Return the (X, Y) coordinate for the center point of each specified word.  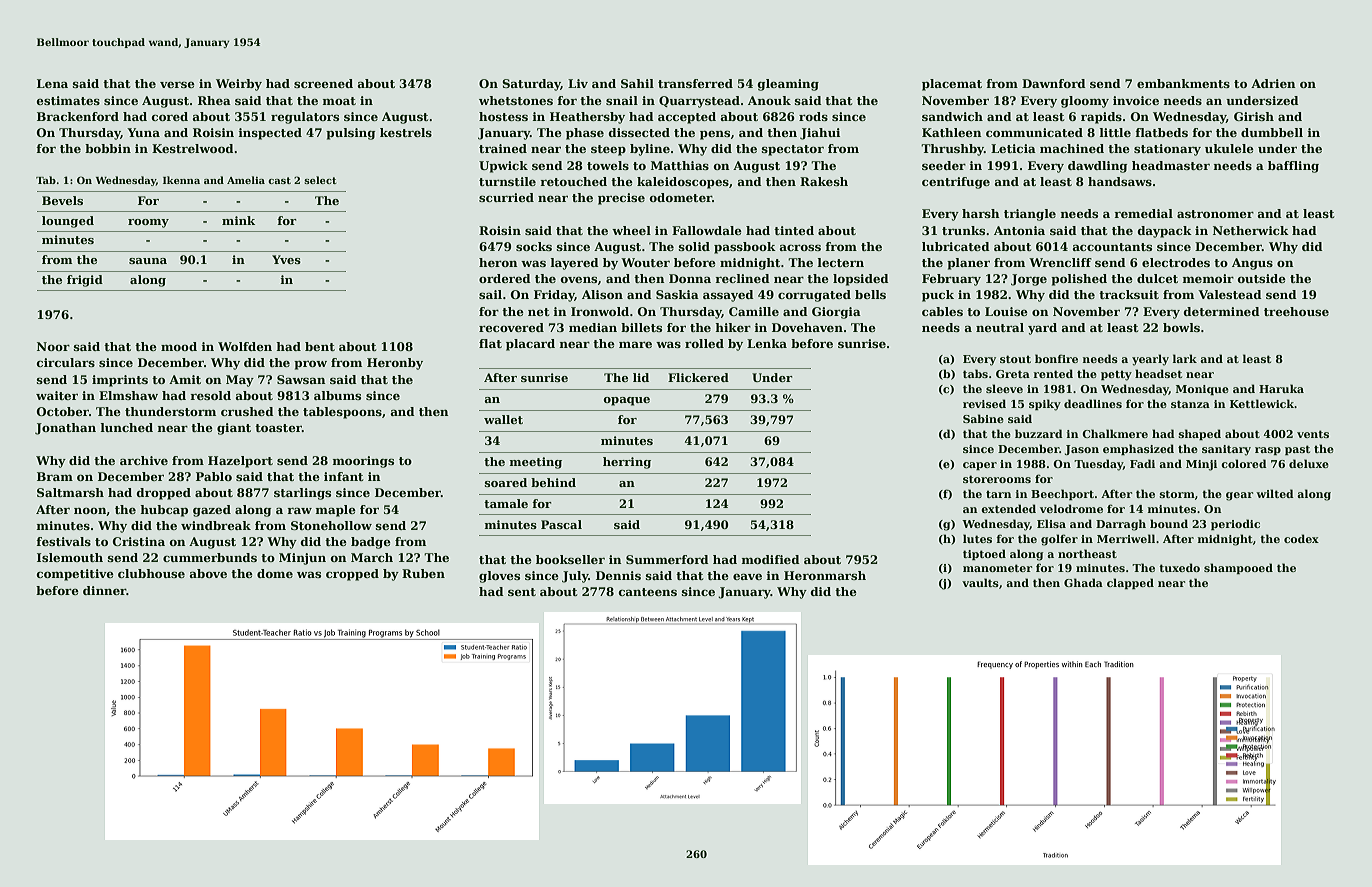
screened (323, 83)
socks (534, 246)
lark (1185, 358)
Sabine (983, 418)
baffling (1293, 167)
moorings (363, 462)
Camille (754, 311)
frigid (85, 281)
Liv (578, 83)
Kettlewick (1262, 403)
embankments (1183, 83)
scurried (506, 197)
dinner (104, 590)
